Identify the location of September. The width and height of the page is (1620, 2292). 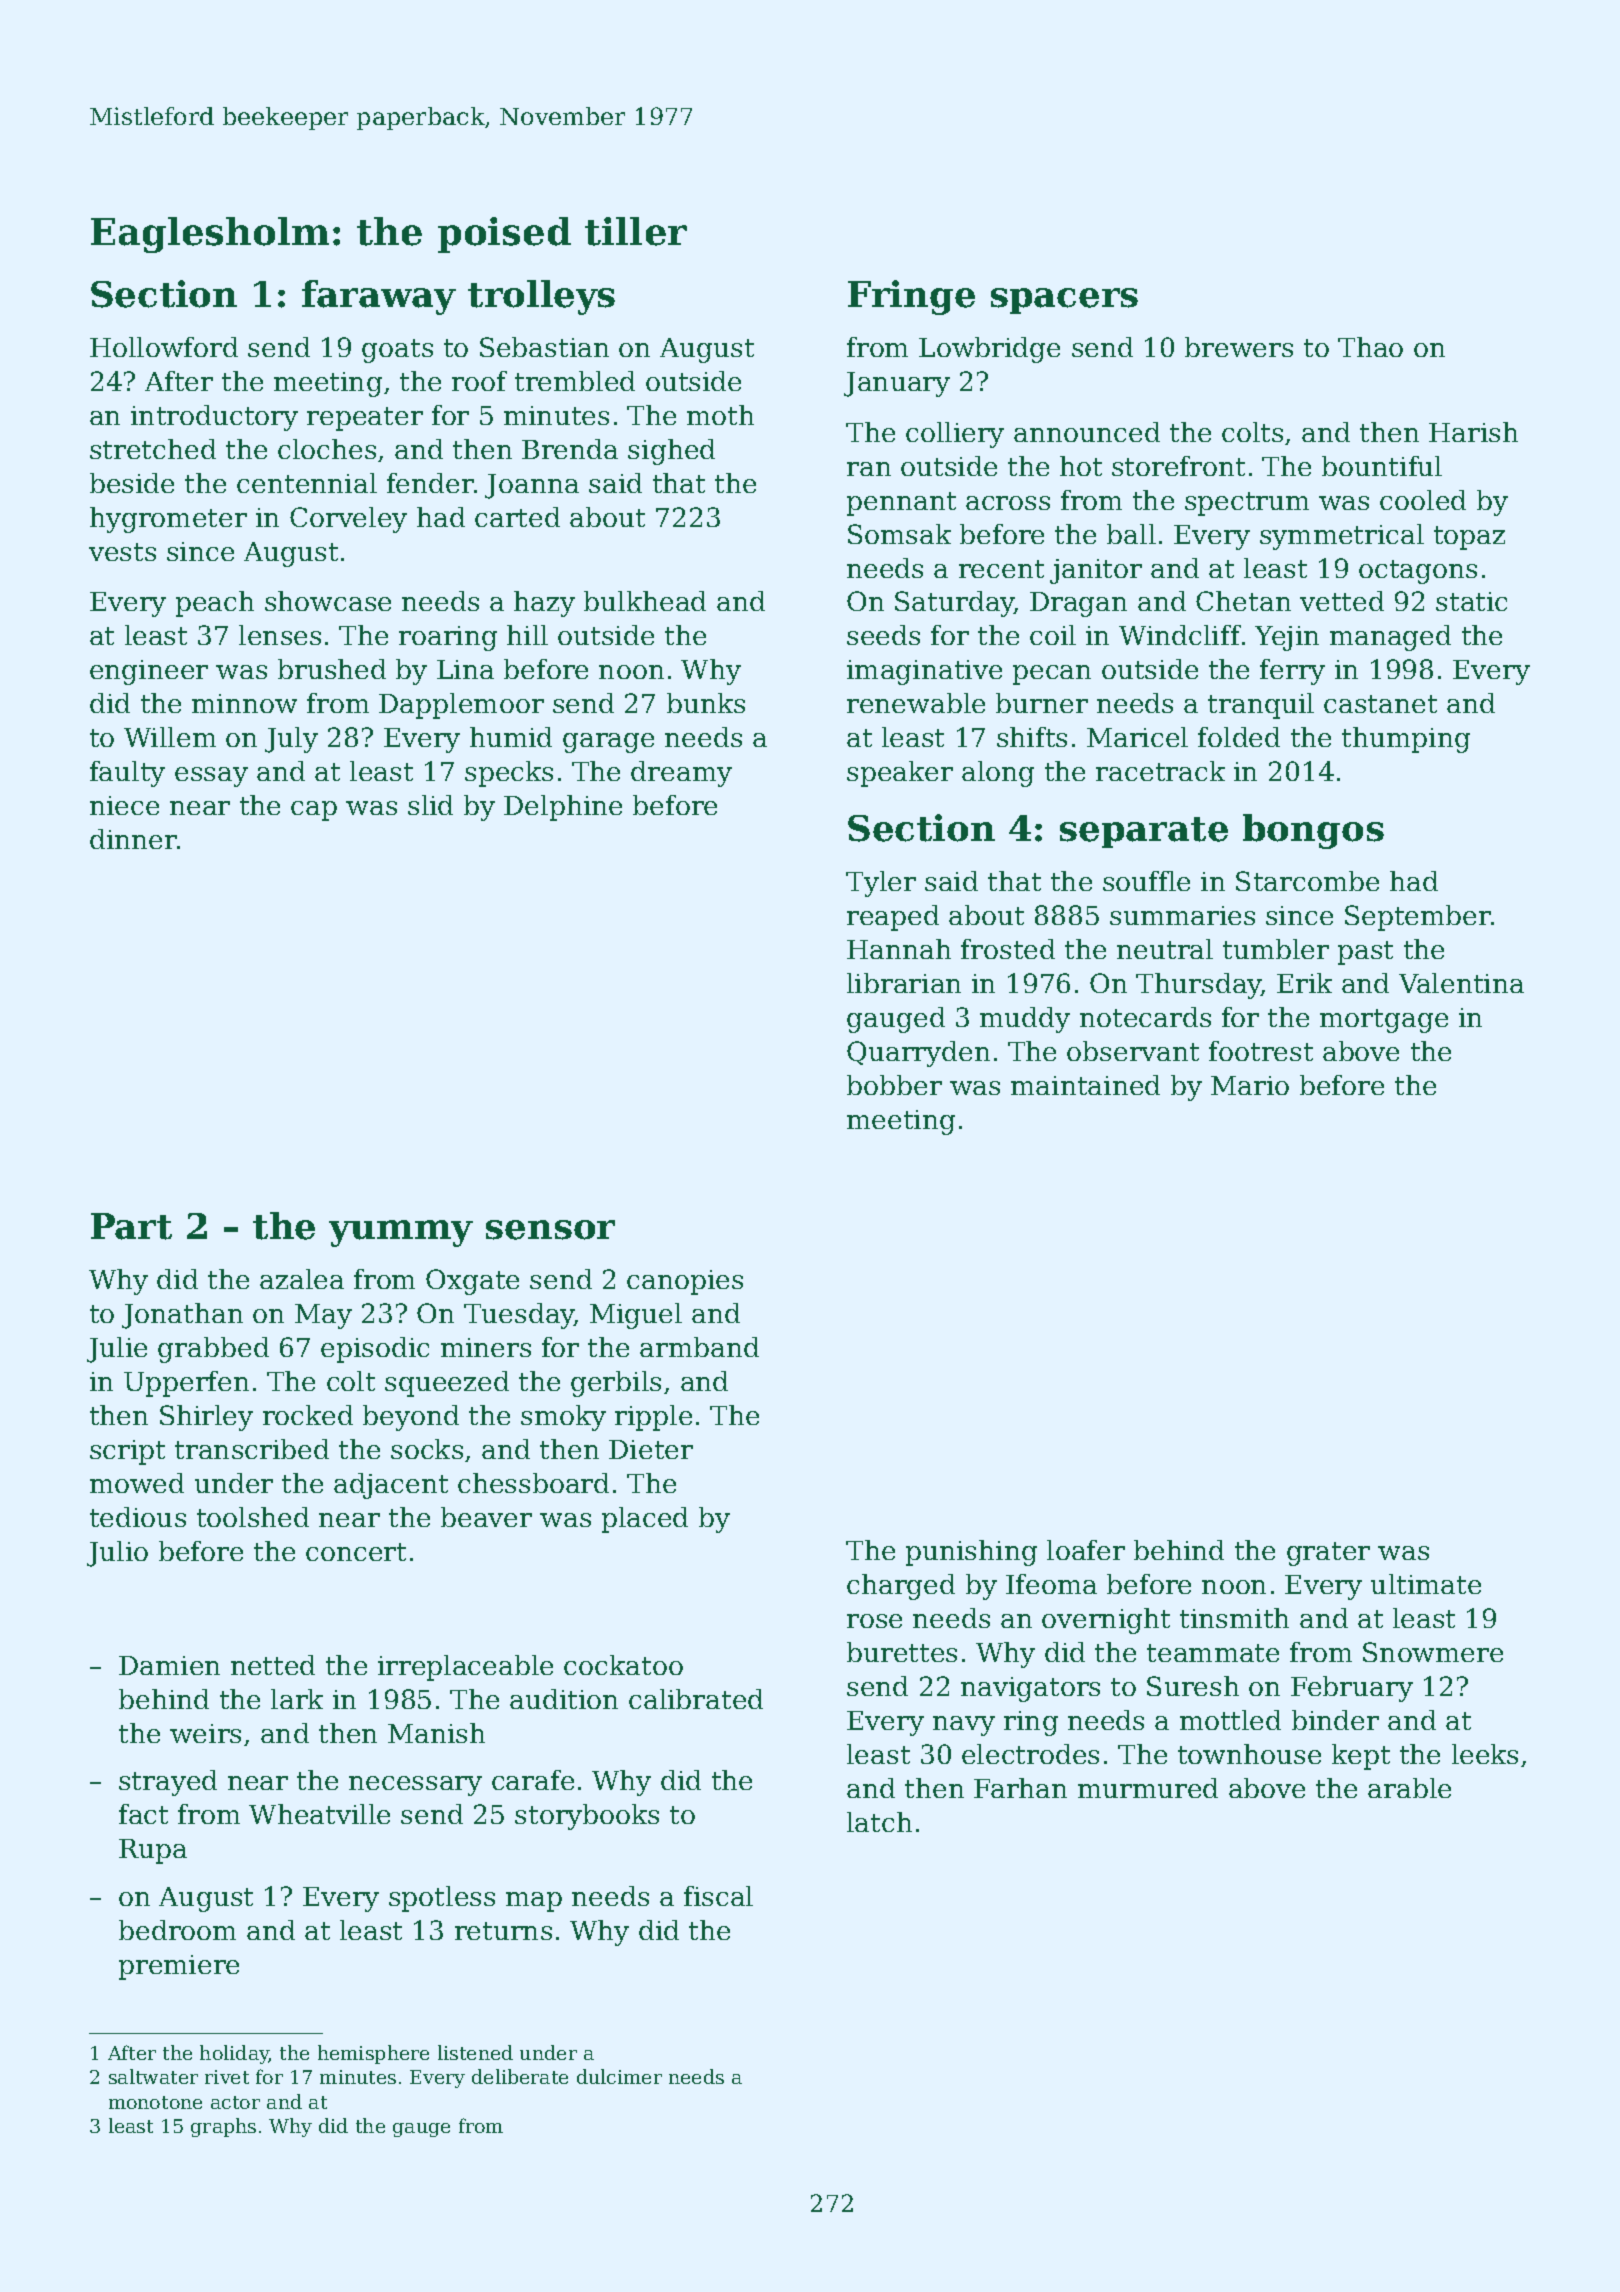
(1418, 918).
